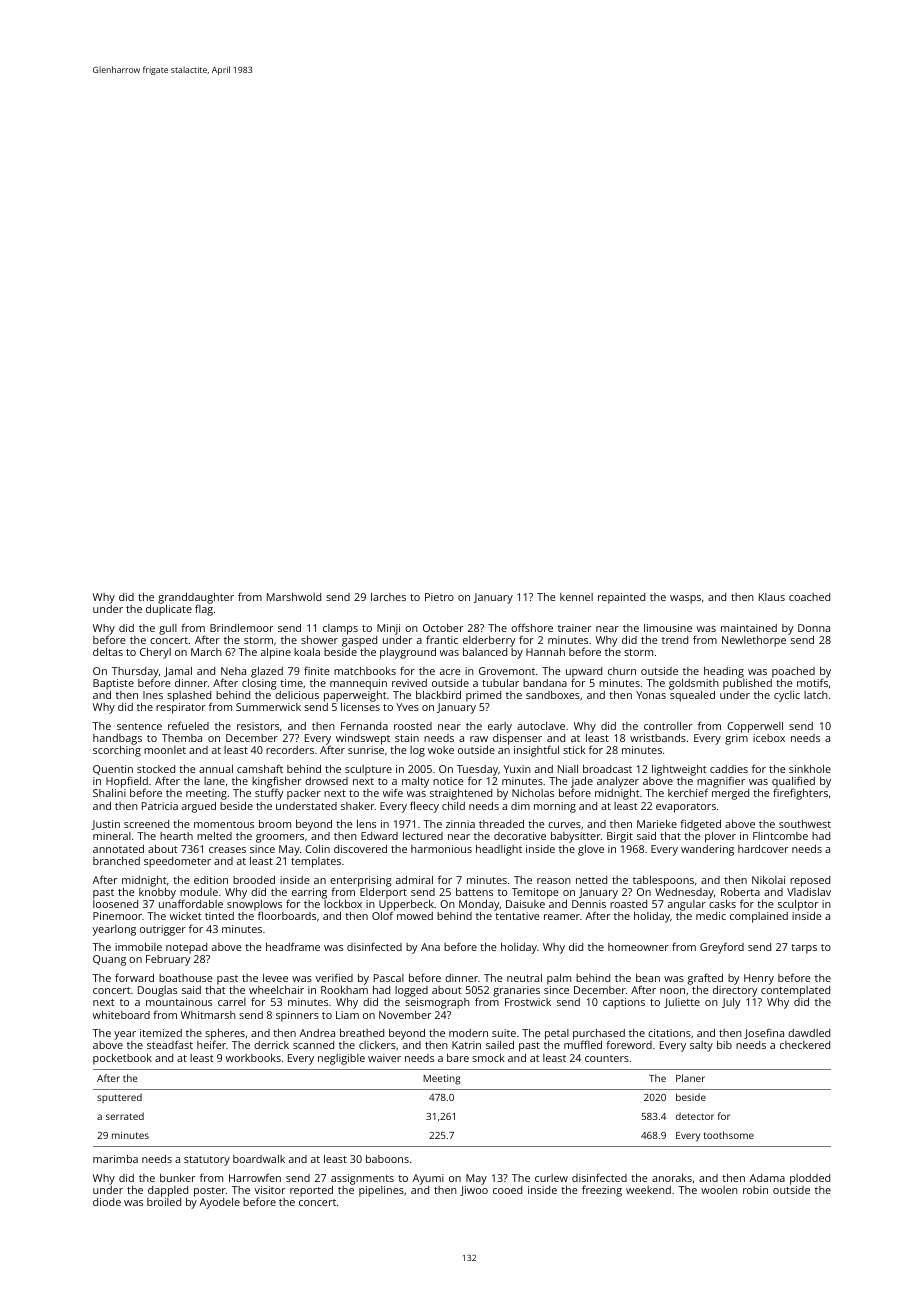  What do you see at coordinates (379, 836) in the screenshot?
I see `Edward` at bounding box center [379, 836].
